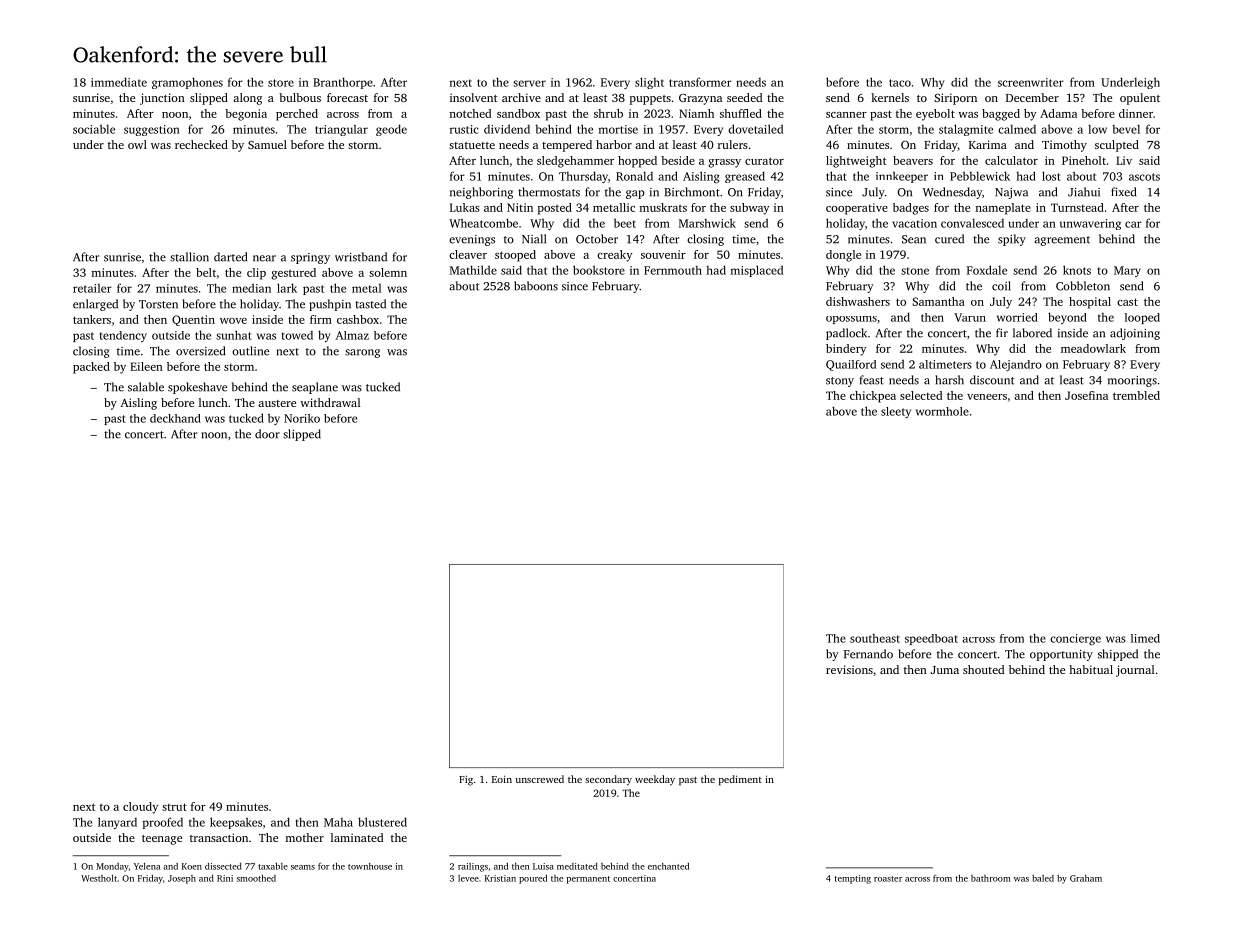  What do you see at coordinates (1132, 381) in the page?
I see `moorings` at bounding box center [1132, 381].
